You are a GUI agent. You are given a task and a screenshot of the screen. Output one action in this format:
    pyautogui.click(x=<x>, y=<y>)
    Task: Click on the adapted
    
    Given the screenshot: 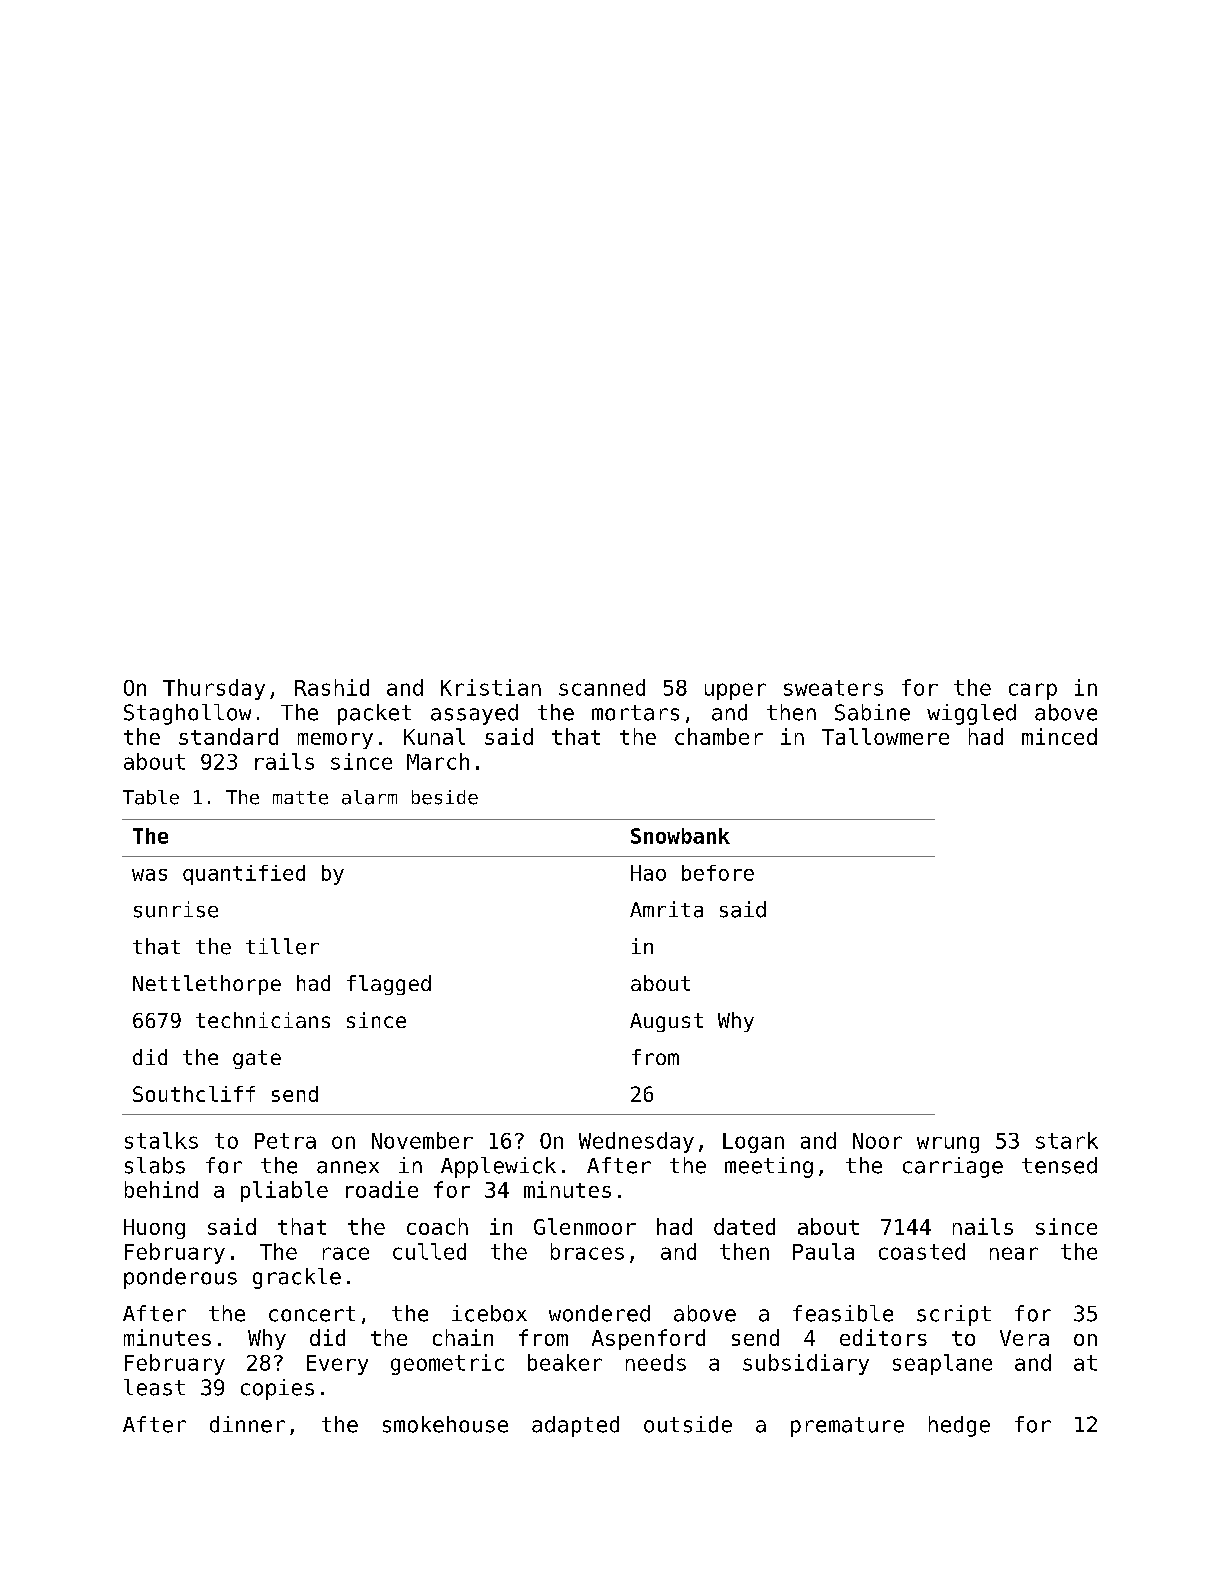 What is the action you would take?
    pyautogui.click(x=575, y=1426)
